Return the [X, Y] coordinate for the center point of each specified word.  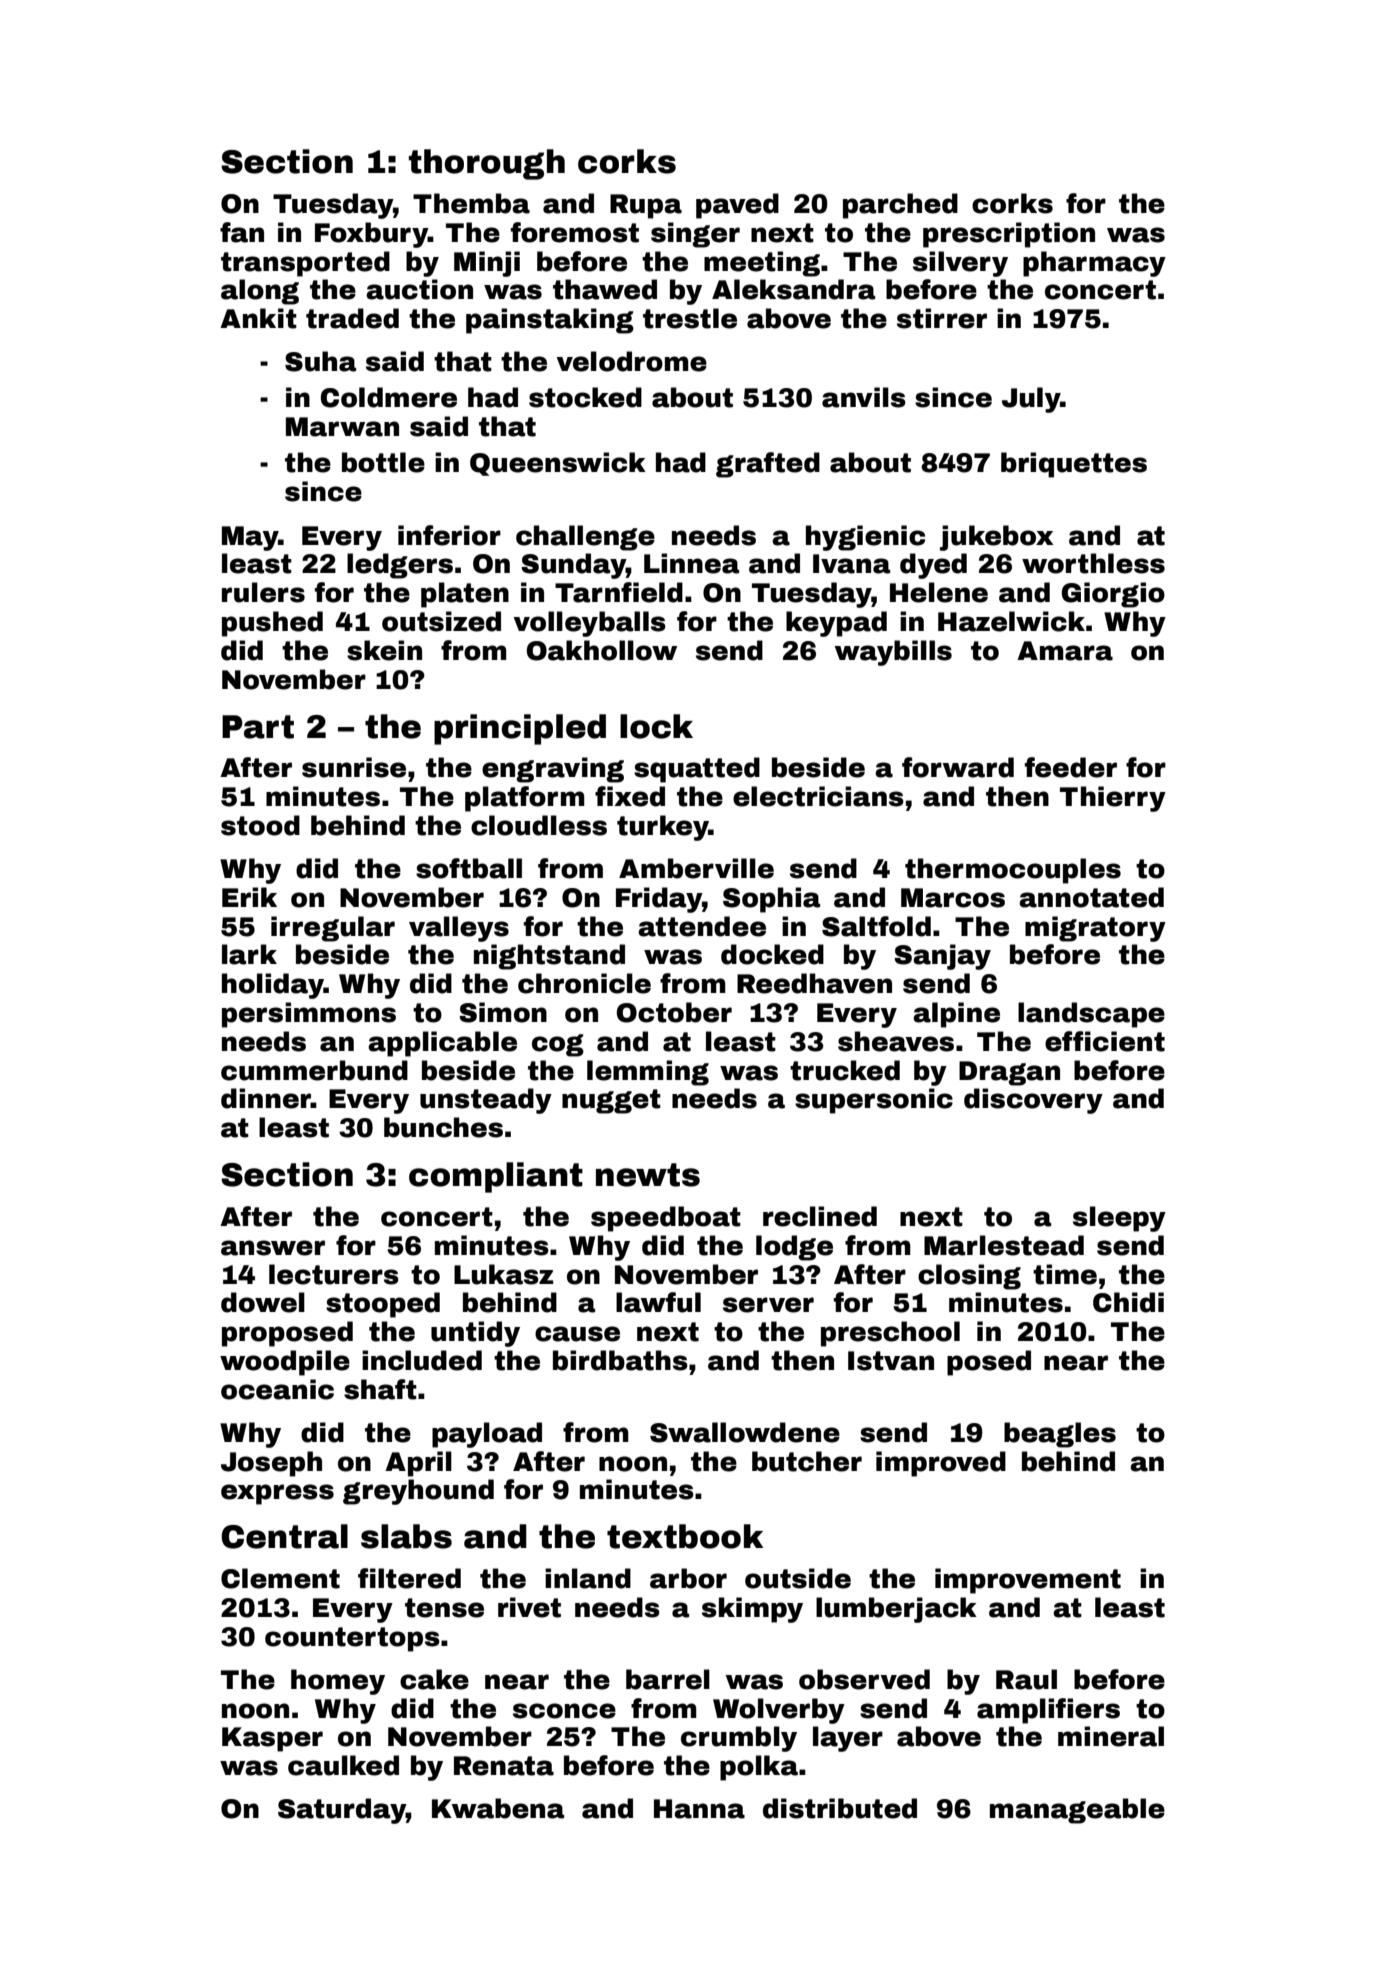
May [250, 538]
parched [900, 206]
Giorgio [1113, 595]
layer [848, 1739]
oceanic [277, 1389]
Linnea [691, 563]
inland [588, 1578]
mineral [1111, 1736]
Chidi [1128, 1302]
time [1065, 1274]
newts [648, 1175]
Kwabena [498, 1808]
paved [737, 206]
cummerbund [314, 1070]
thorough [487, 164]
